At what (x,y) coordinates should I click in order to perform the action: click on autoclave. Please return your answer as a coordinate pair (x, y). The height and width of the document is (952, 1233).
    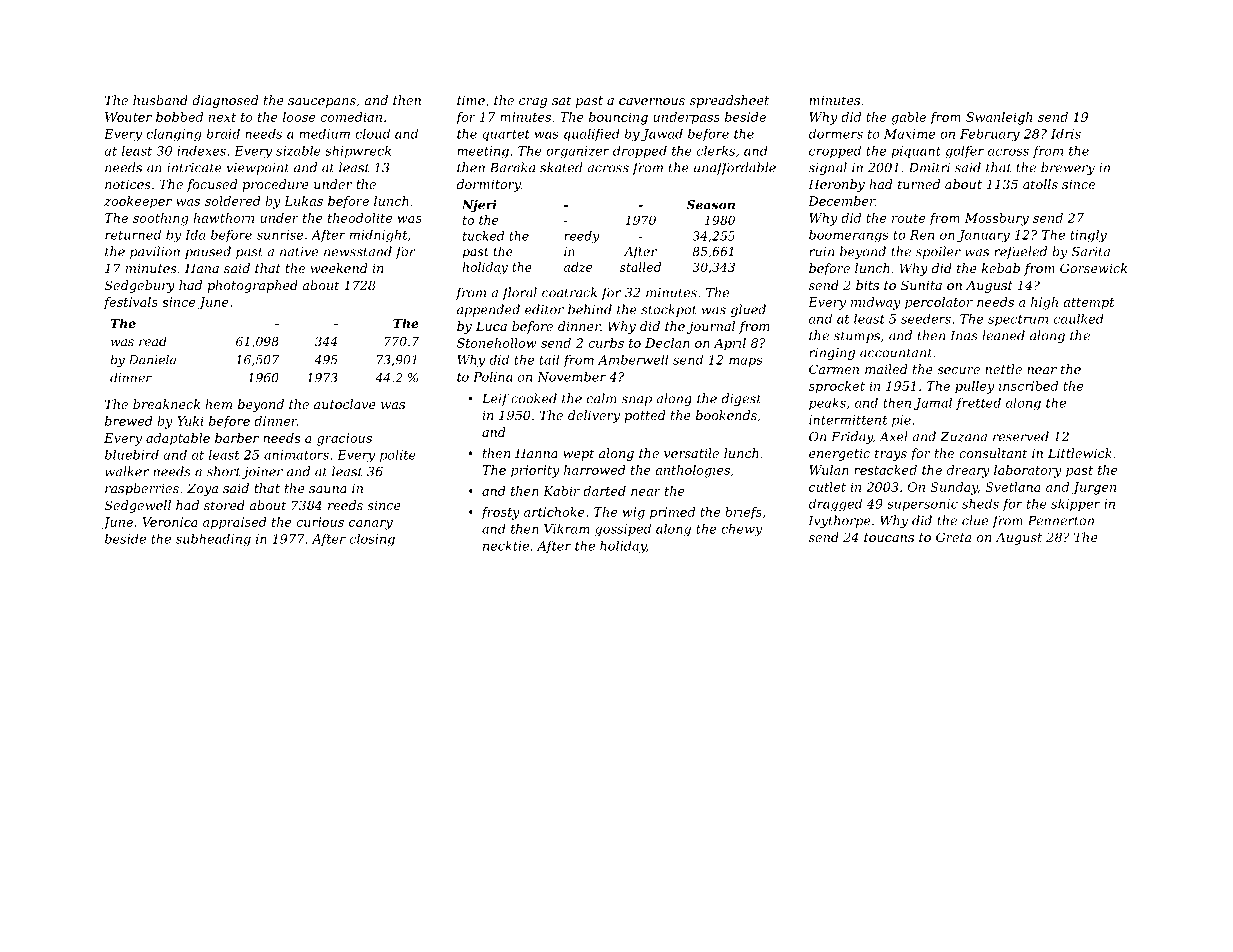
    Looking at the image, I should click on (345, 404).
